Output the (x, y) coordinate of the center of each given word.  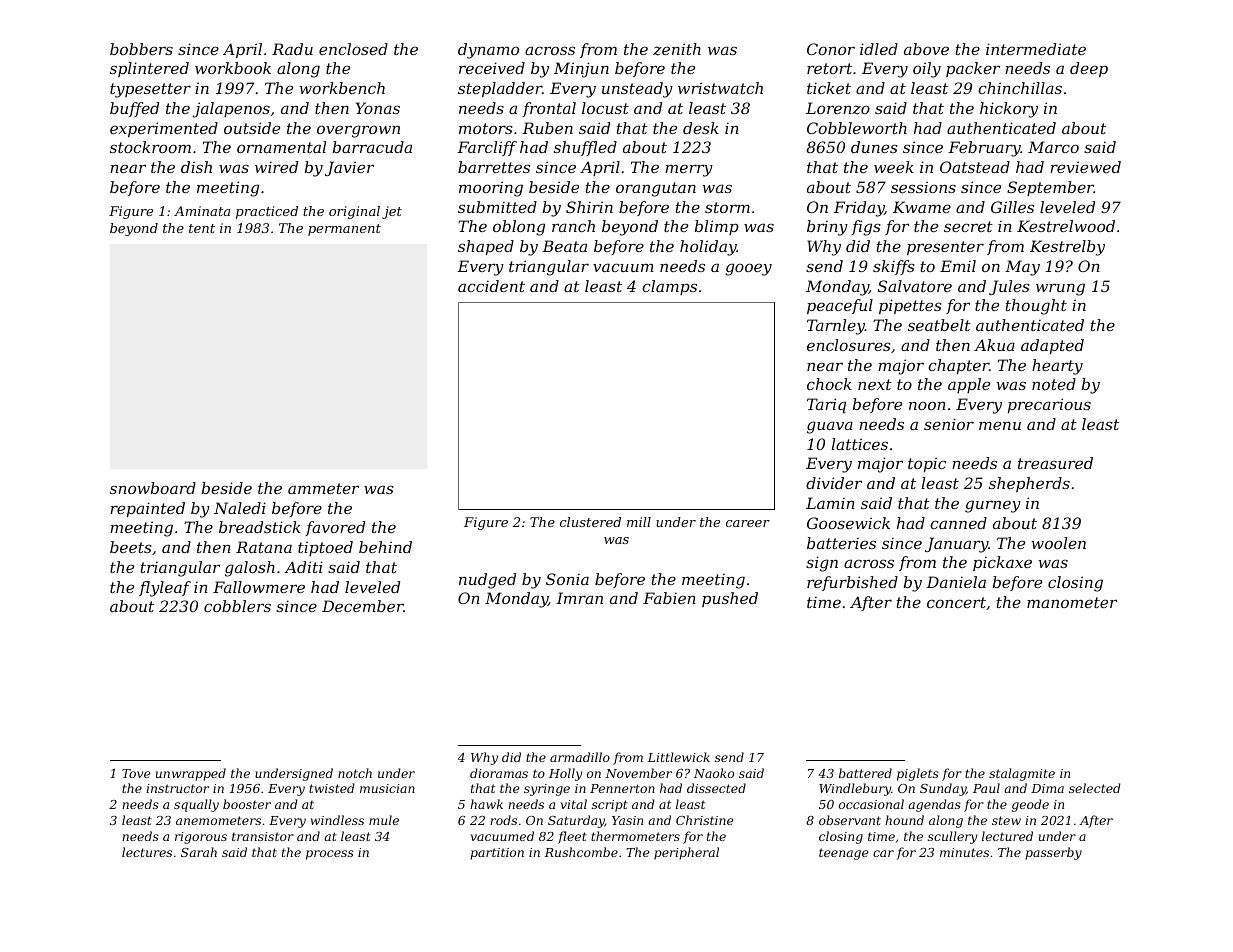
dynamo (488, 51)
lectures (147, 852)
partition (497, 854)
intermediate (1036, 49)
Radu (292, 49)
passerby (1053, 853)
